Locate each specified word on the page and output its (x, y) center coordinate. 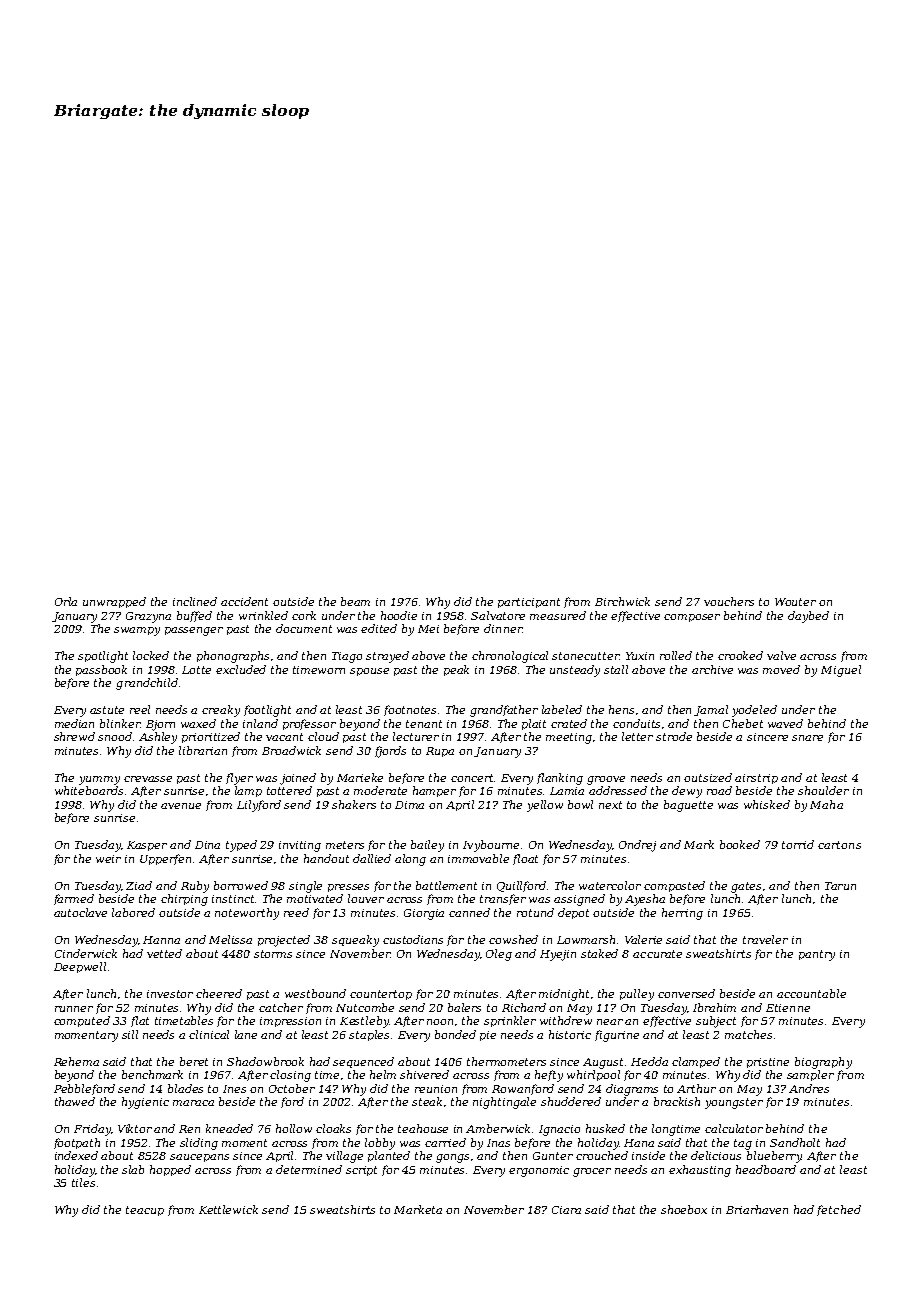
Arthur (696, 1088)
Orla (66, 601)
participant (529, 603)
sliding (199, 1144)
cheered (219, 993)
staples (369, 1035)
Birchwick (622, 601)
